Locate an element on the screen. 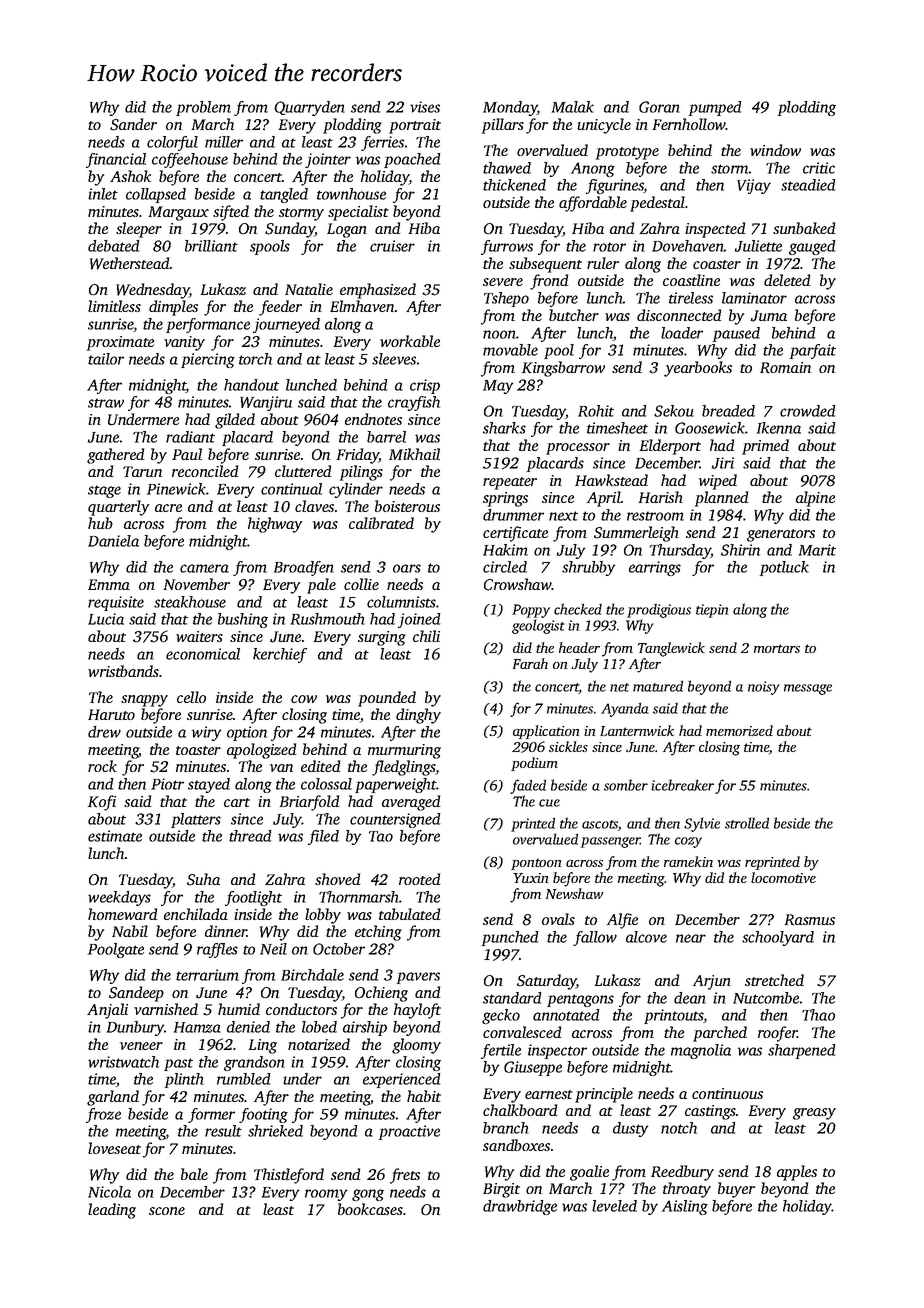 The height and width of the screenshot is (1308, 924). sandboxes is located at coordinates (516, 1145).
